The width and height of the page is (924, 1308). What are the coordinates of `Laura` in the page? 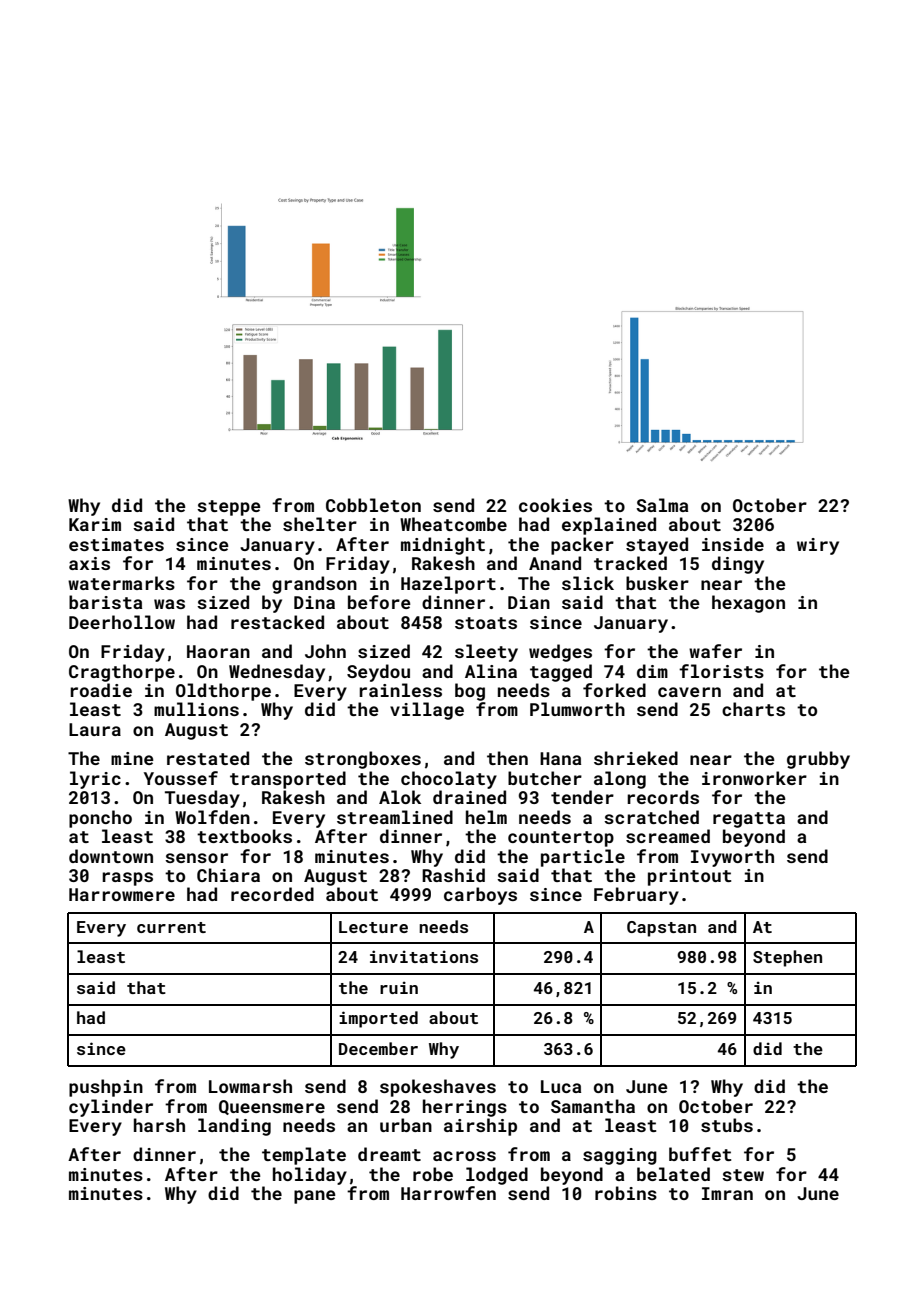 It's located at (95, 729).
